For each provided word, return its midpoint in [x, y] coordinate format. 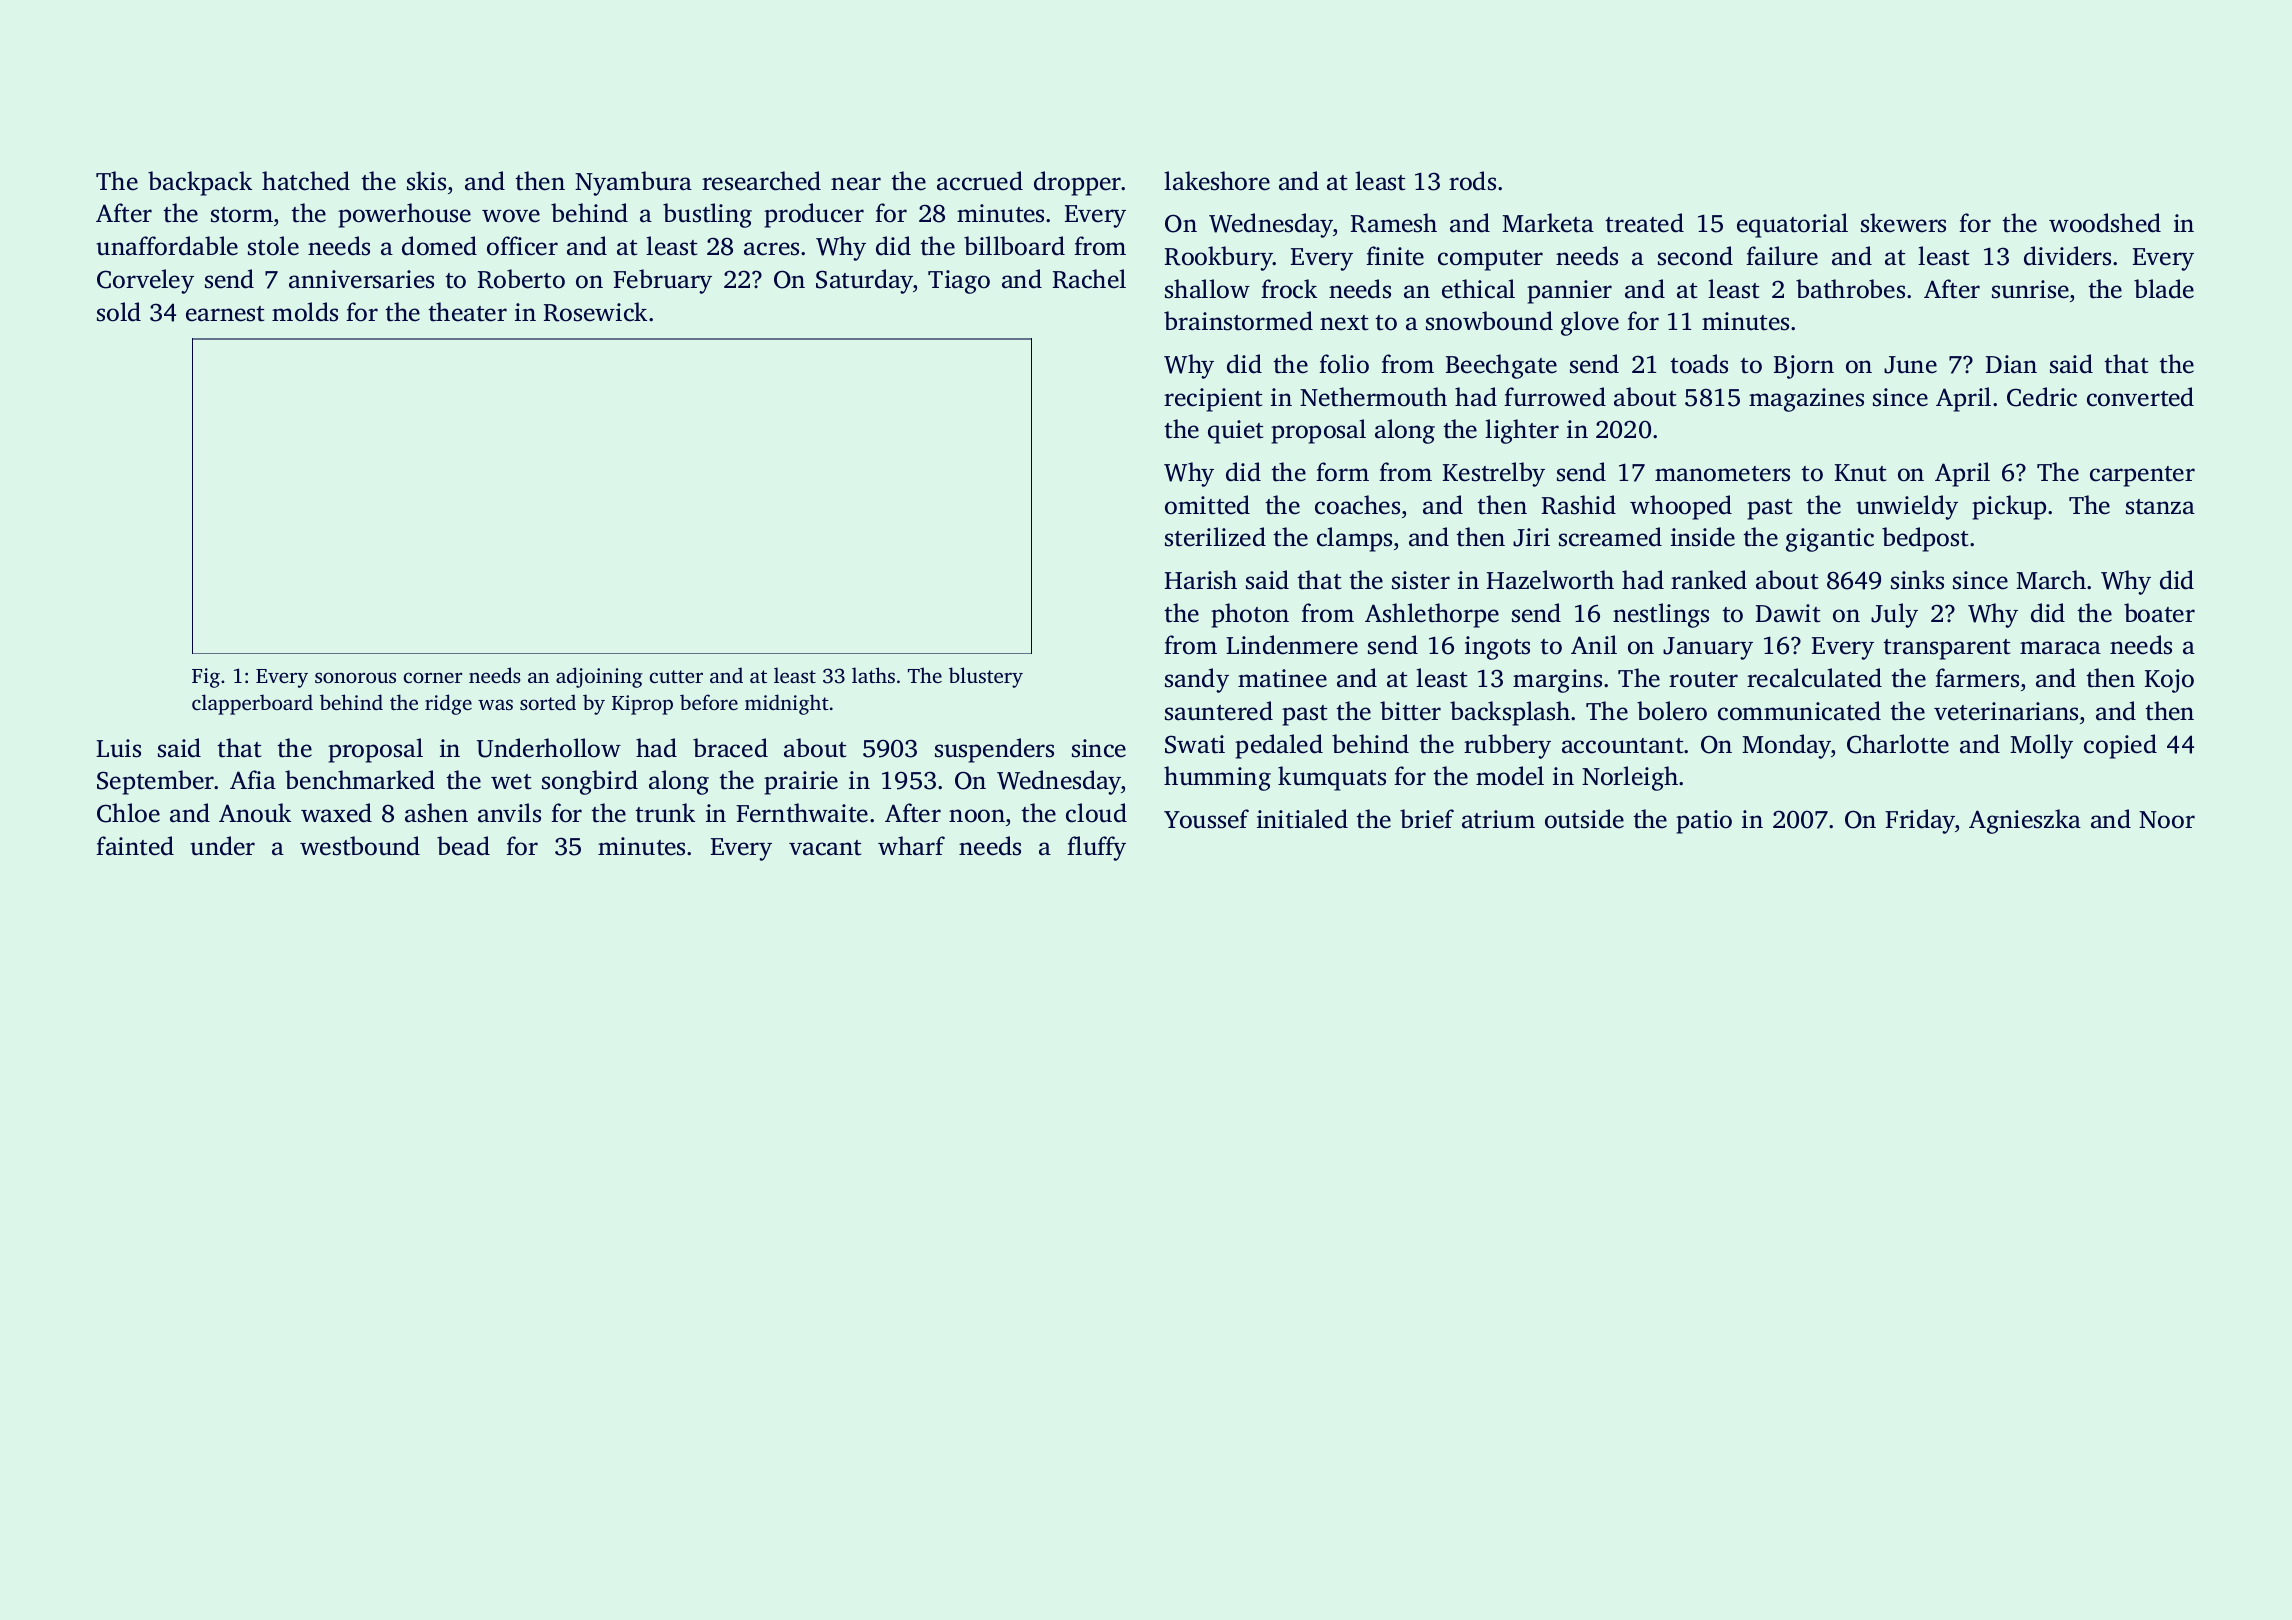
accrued [980, 181]
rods [1472, 181]
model [1510, 776]
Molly [2041, 746]
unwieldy [1907, 507]
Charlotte [1898, 744]
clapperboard [252, 704]
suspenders [994, 750]
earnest [225, 314]
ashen [436, 813]
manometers [1722, 474]
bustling [707, 215]
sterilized [1215, 537]
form [1342, 472]
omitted [1207, 505]
